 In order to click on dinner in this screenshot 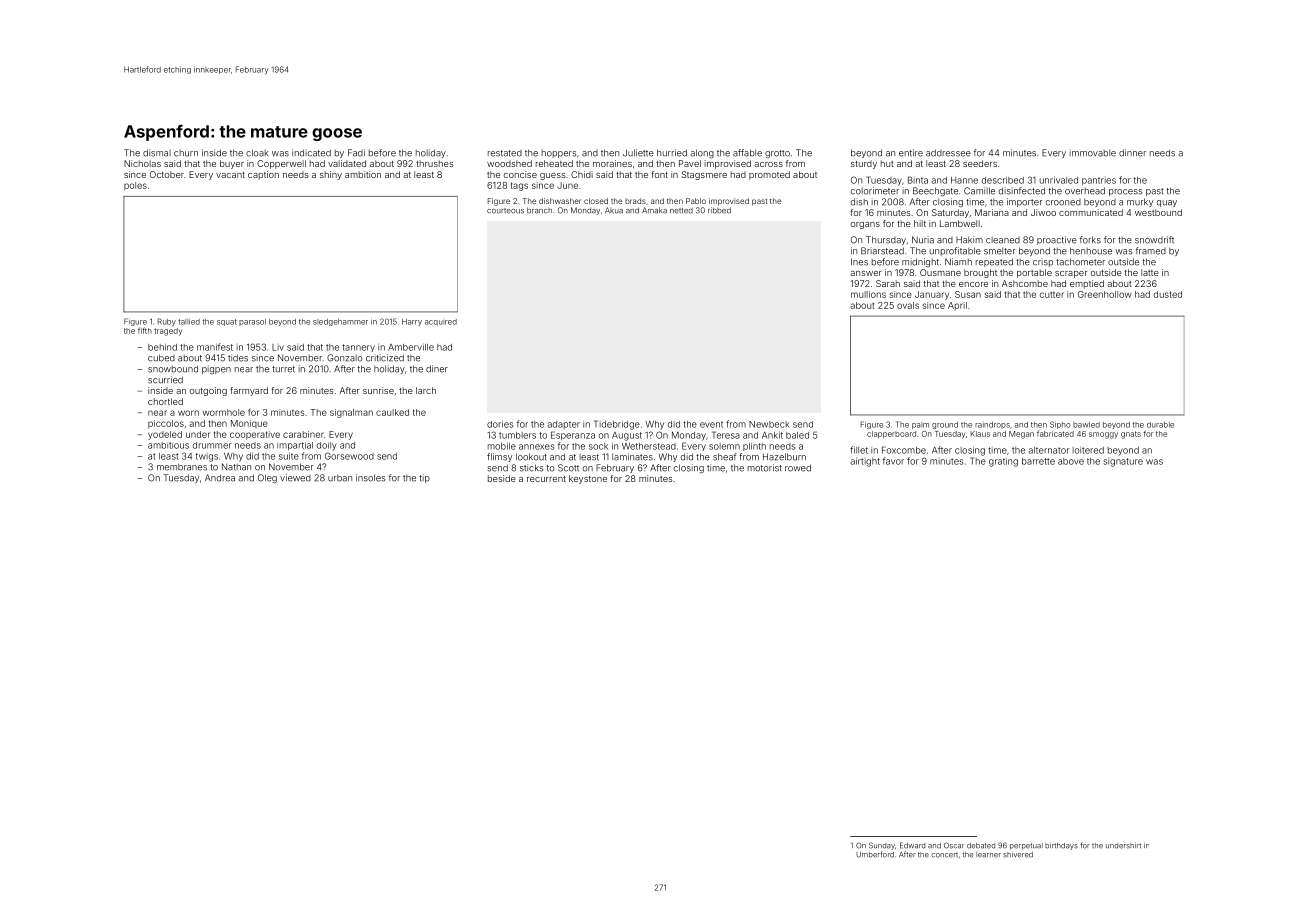, I will do `click(1132, 153)`.
